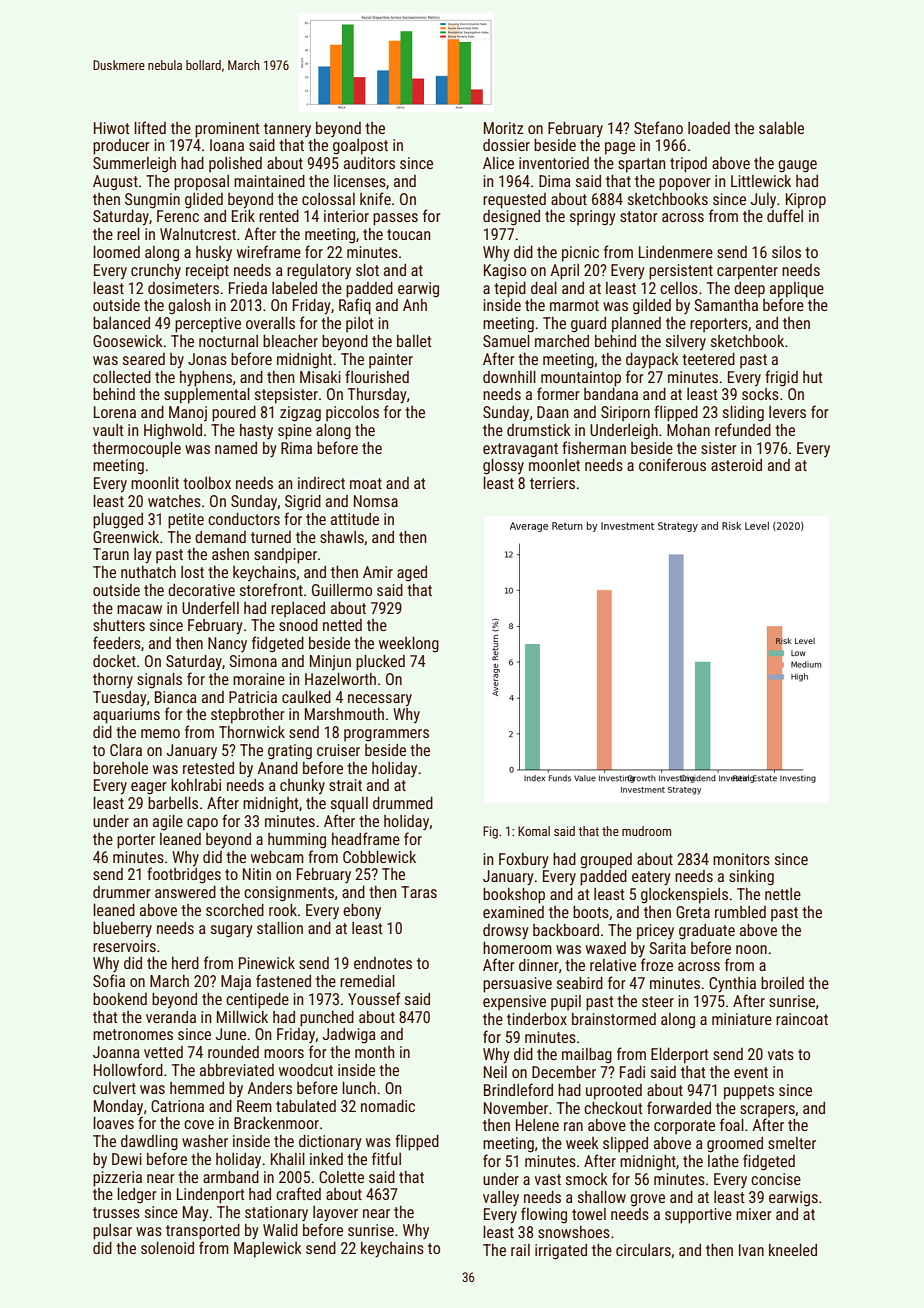 This screenshot has width=924, height=1308. Describe the element at coordinates (506, 932) in the screenshot. I see `drowsy` at that location.
